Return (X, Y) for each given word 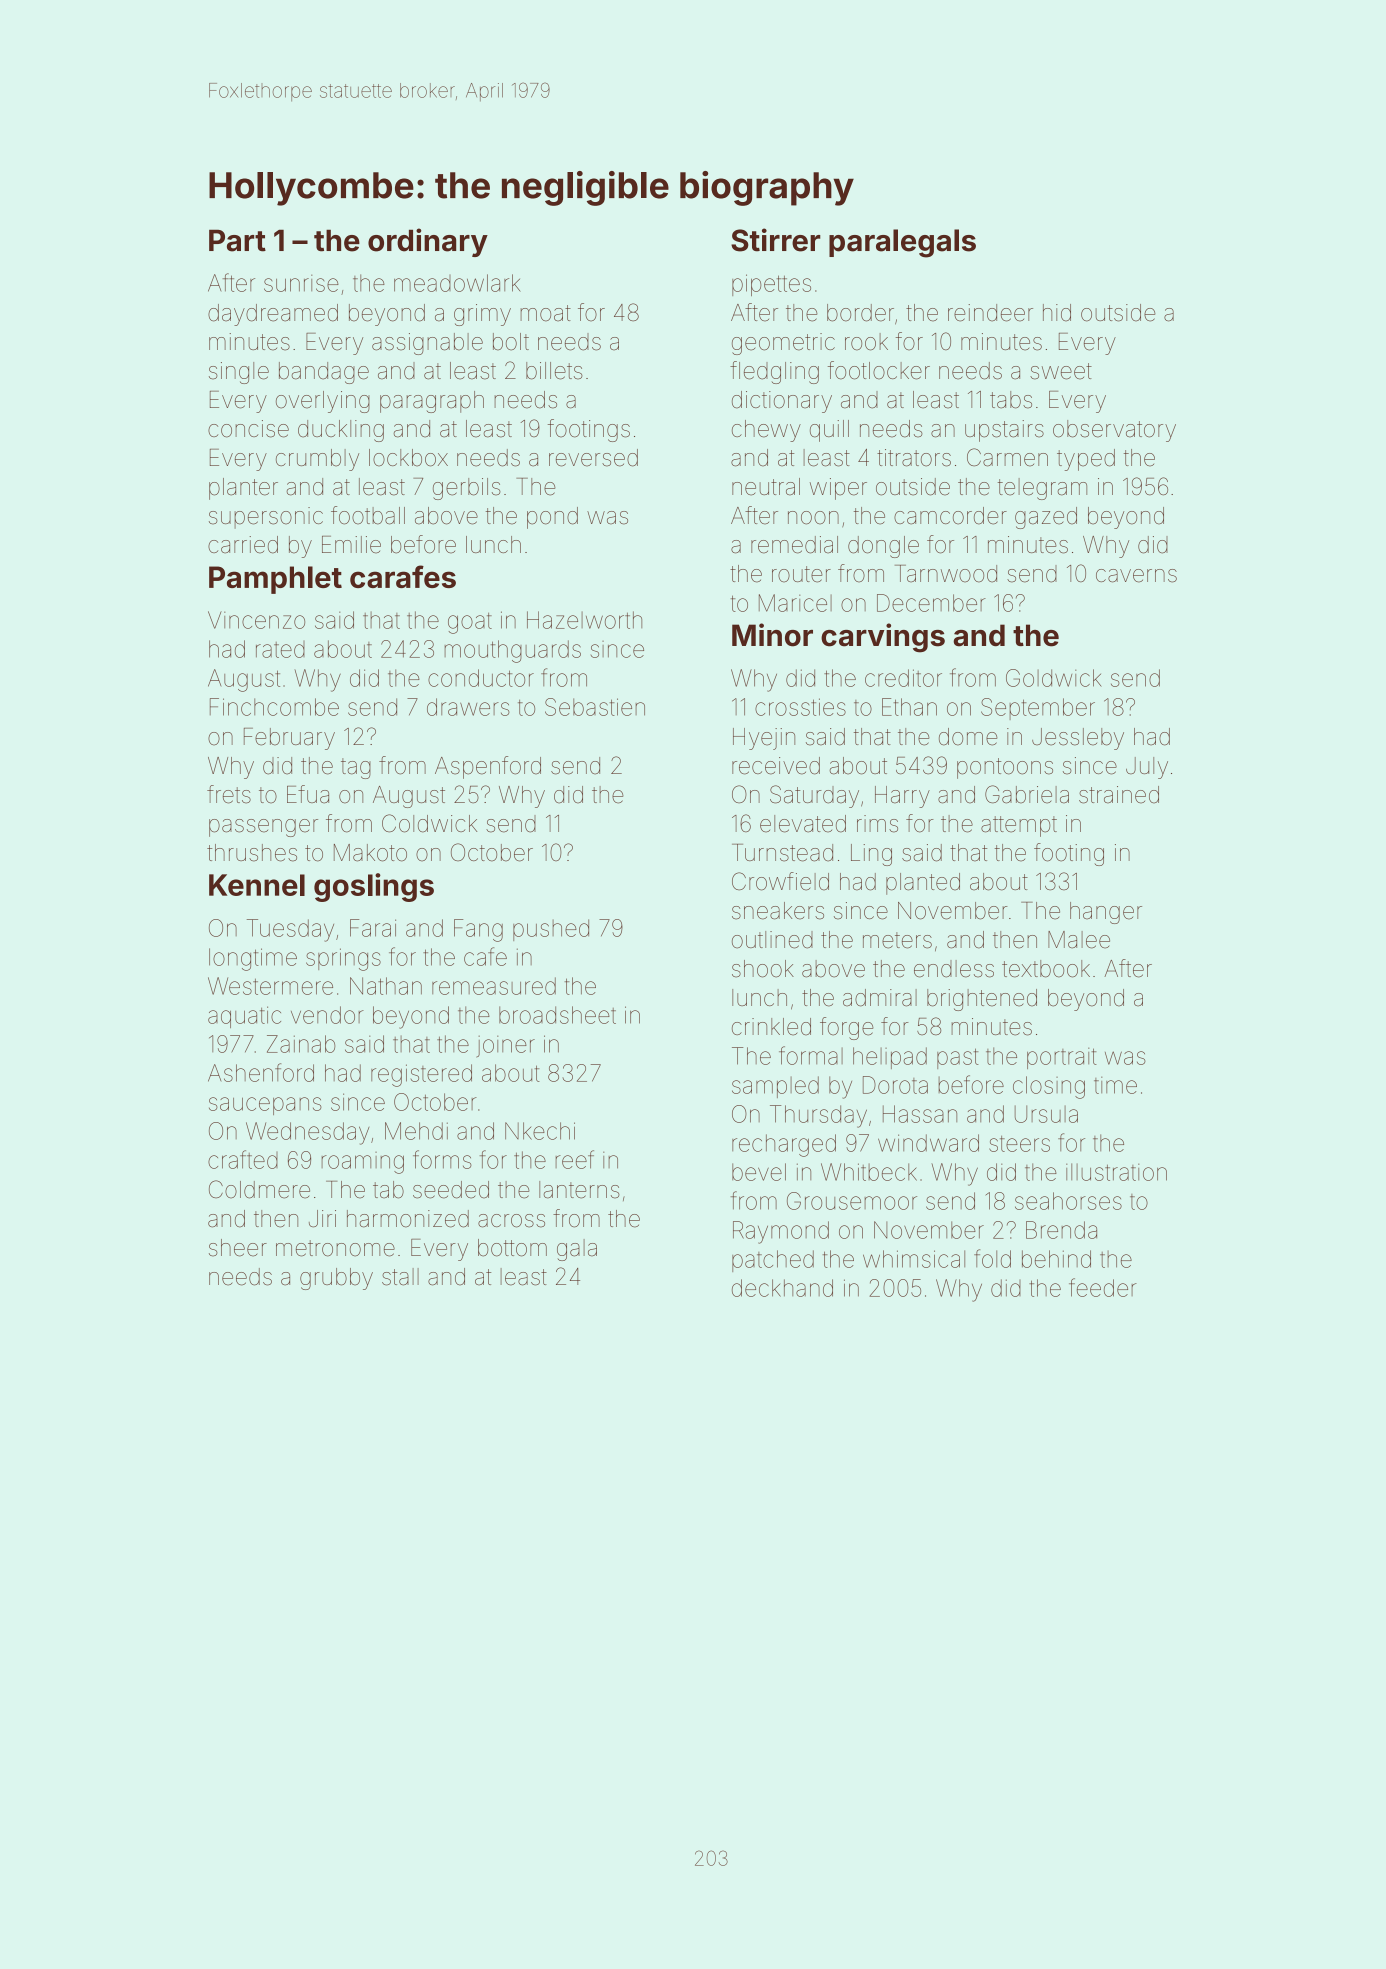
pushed (551, 930)
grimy (482, 315)
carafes (403, 576)
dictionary (782, 402)
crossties (800, 707)
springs (343, 959)
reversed (593, 458)
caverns (1136, 576)
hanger (1106, 913)
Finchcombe (274, 707)
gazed (1046, 518)
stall (400, 1277)
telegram (1042, 489)
